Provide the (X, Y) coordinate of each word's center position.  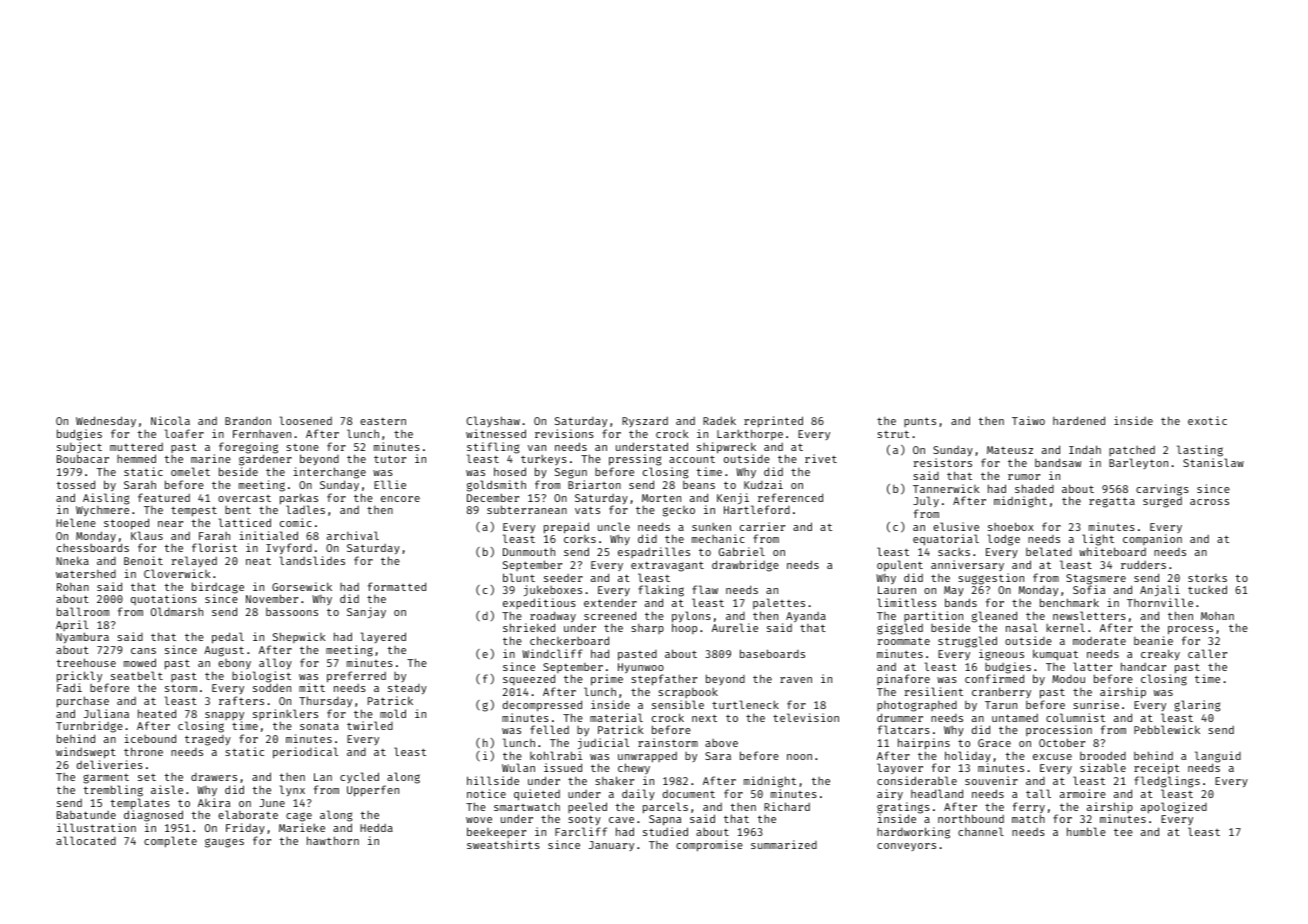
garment (106, 779)
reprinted (773, 422)
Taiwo (1028, 420)
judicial (603, 743)
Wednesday (106, 421)
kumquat (1055, 655)
